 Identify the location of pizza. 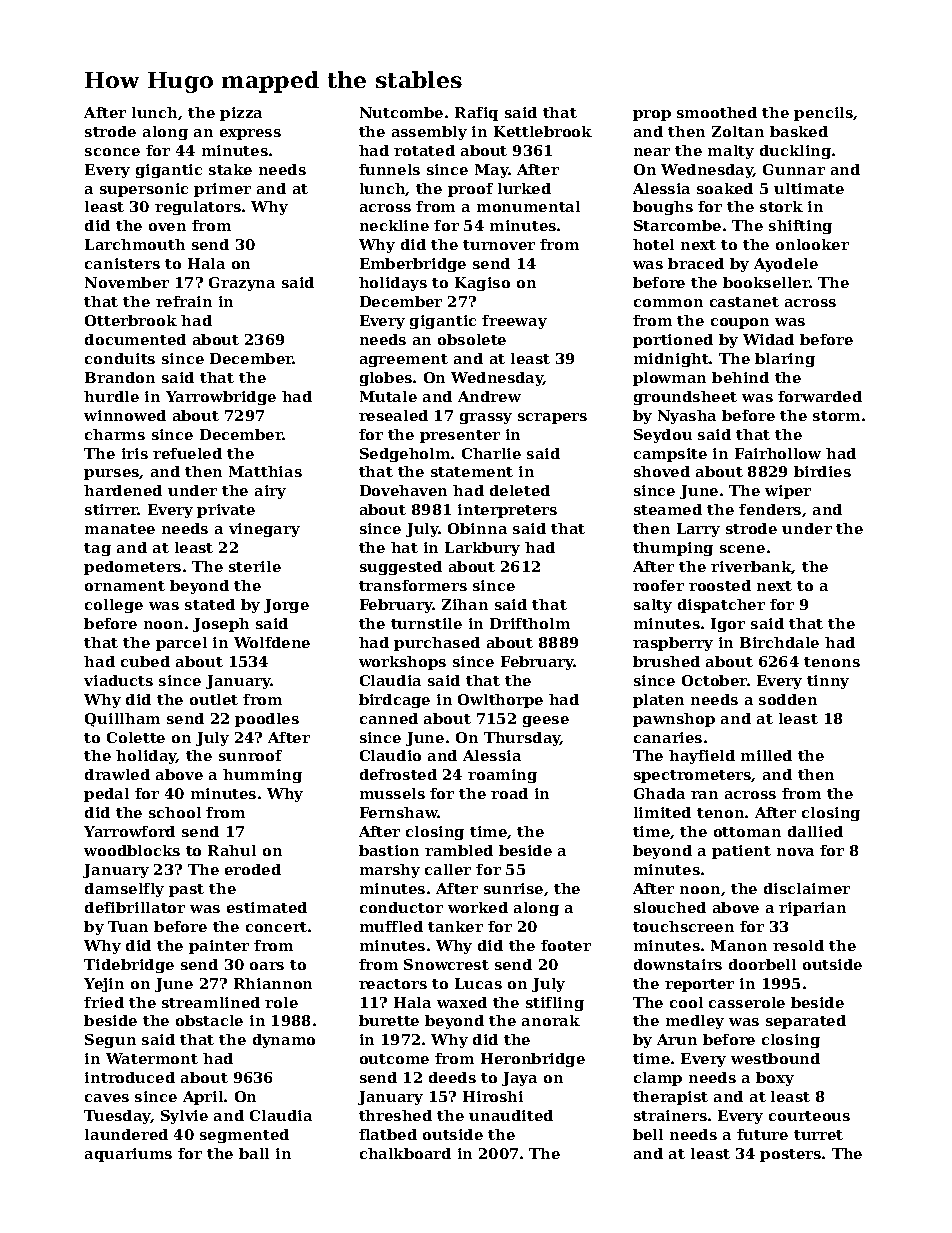
(241, 114).
